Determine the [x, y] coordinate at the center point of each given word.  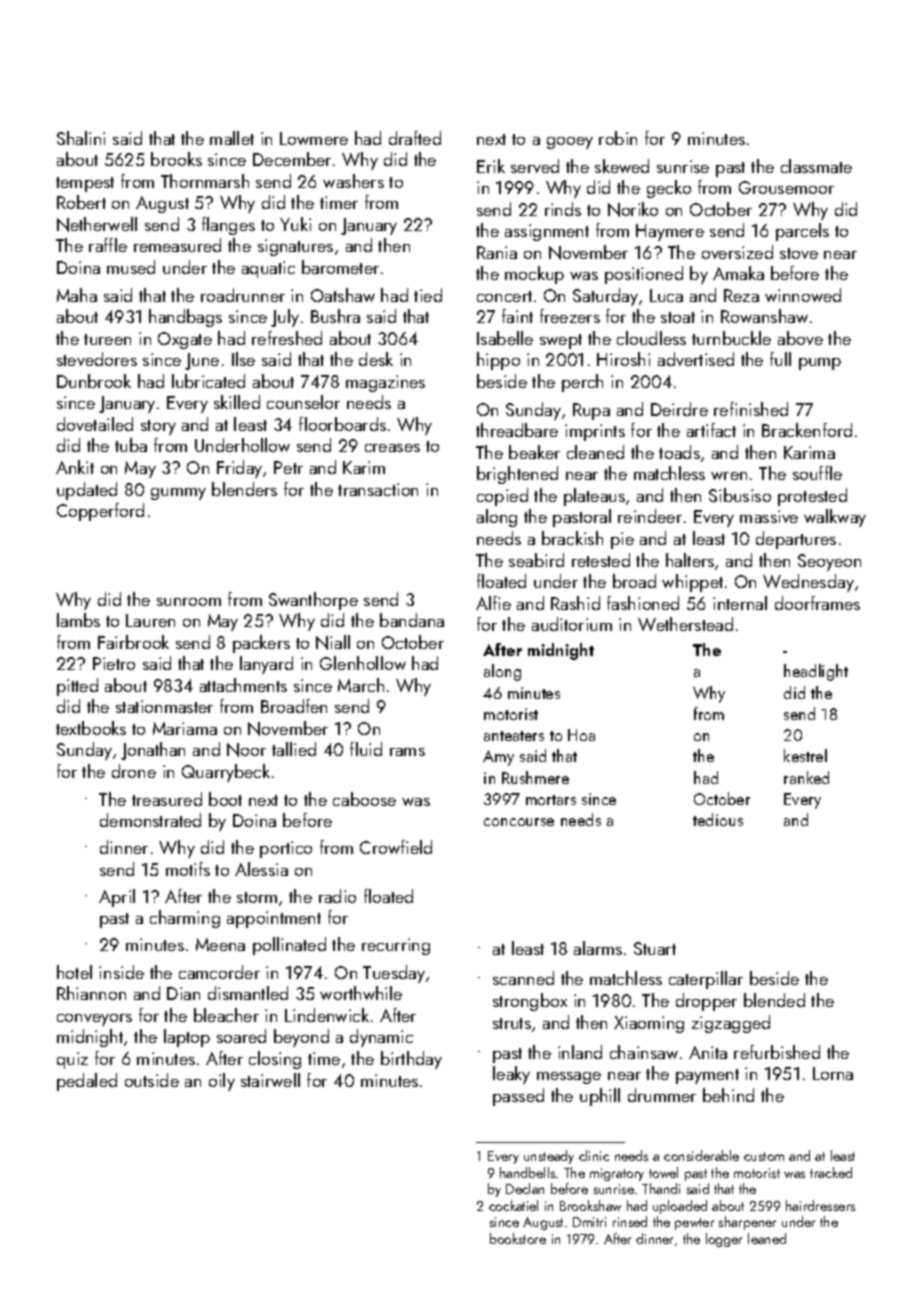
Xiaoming [649, 1024]
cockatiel [513, 1205]
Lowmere [314, 138]
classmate [816, 166]
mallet [232, 138]
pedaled [87, 1082]
